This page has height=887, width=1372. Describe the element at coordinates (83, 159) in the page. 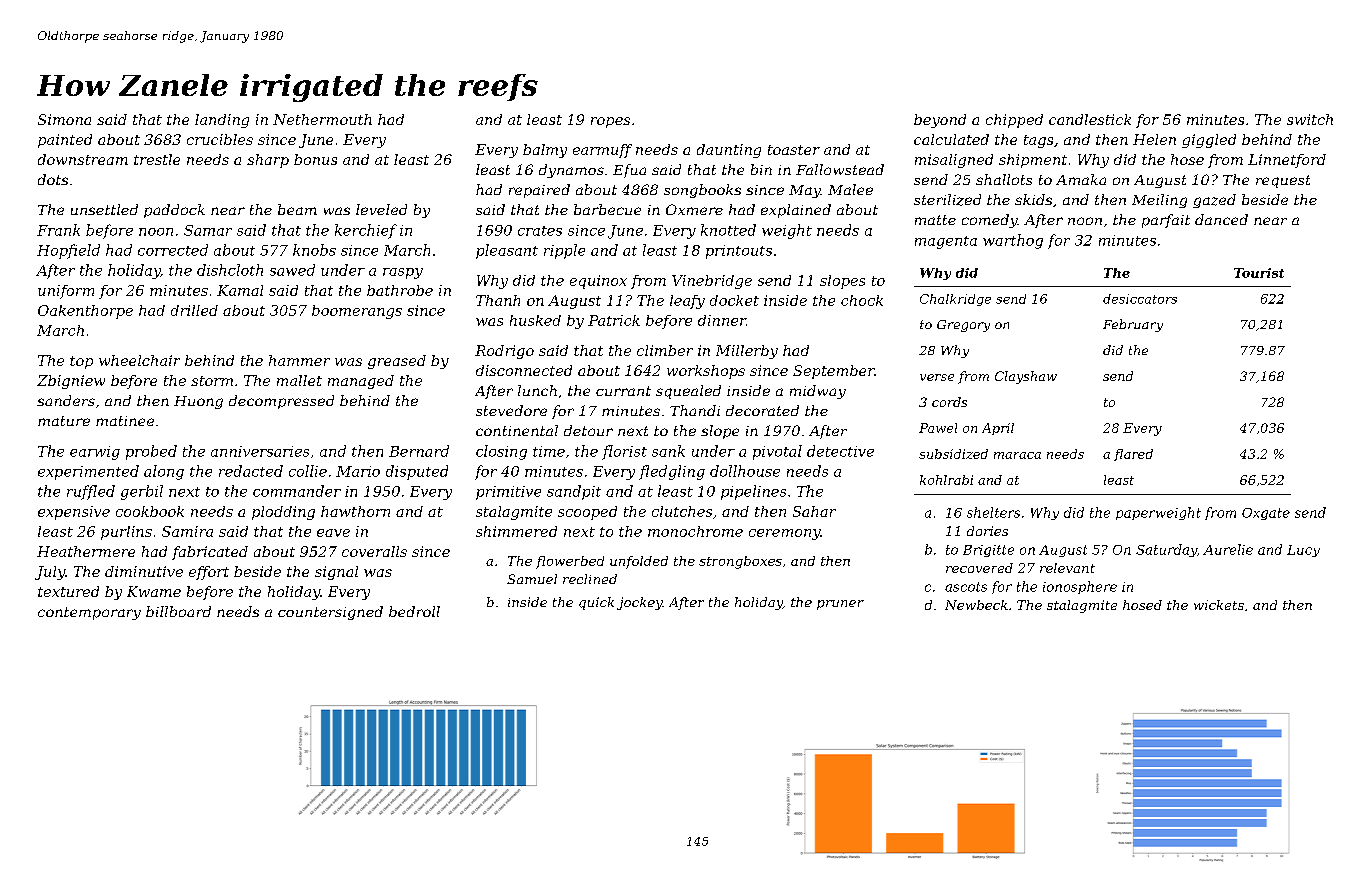

I see `downstream` at that location.
